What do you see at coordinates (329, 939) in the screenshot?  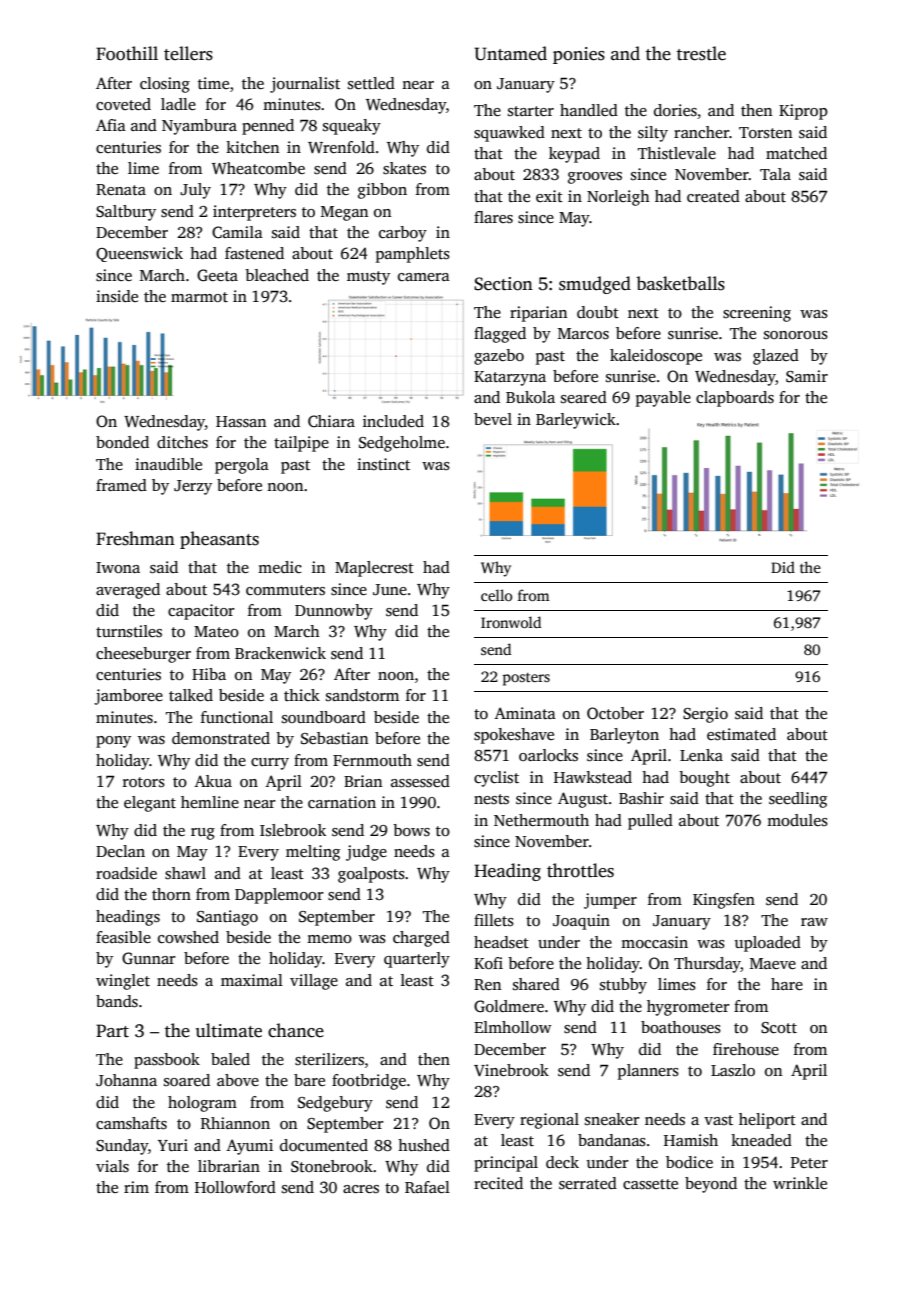 I see `memo` at bounding box center [329, 939].
